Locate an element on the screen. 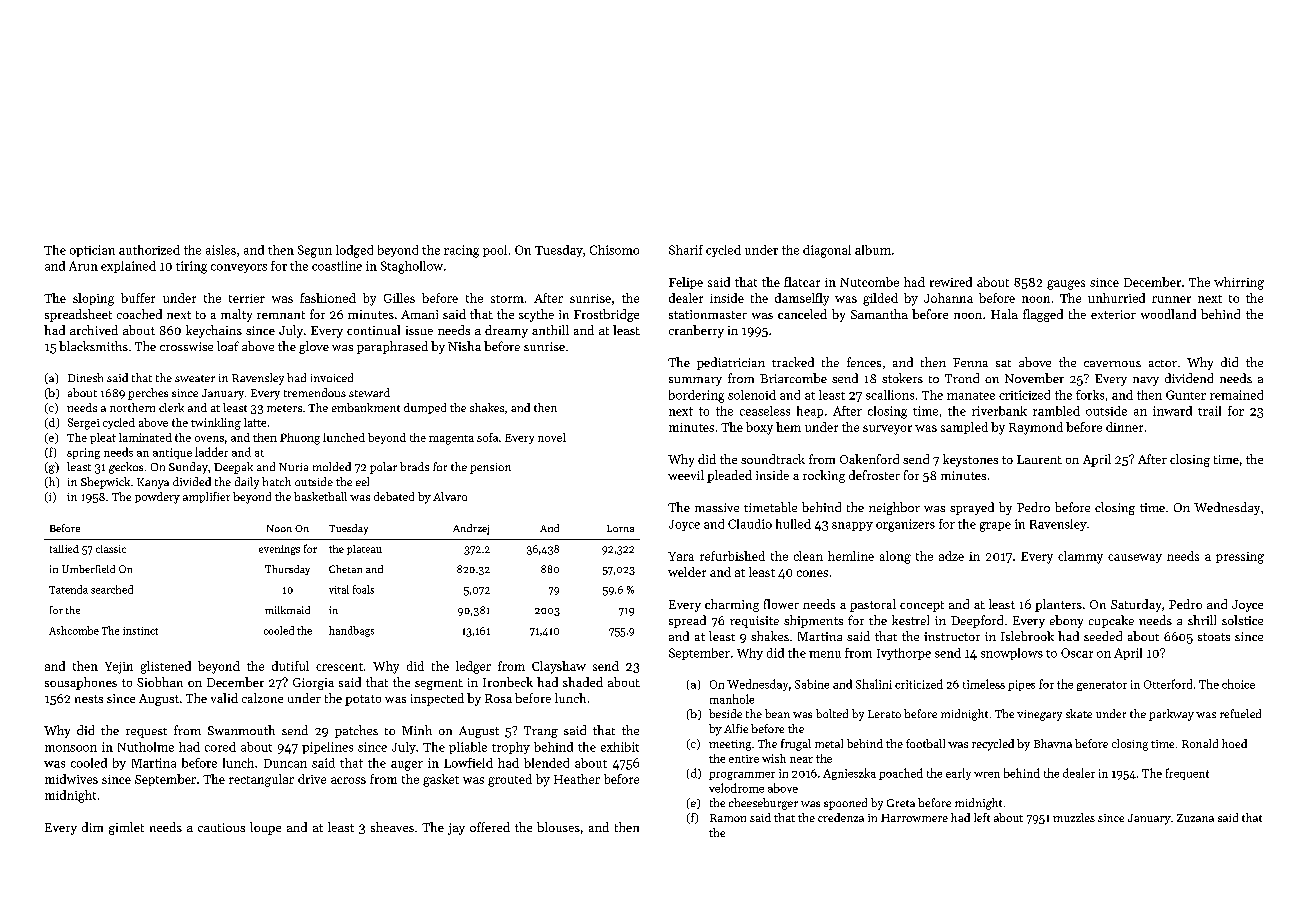 The width and height of the screenshot is (1308, 924). nests is located at coordinates (89, 699).
